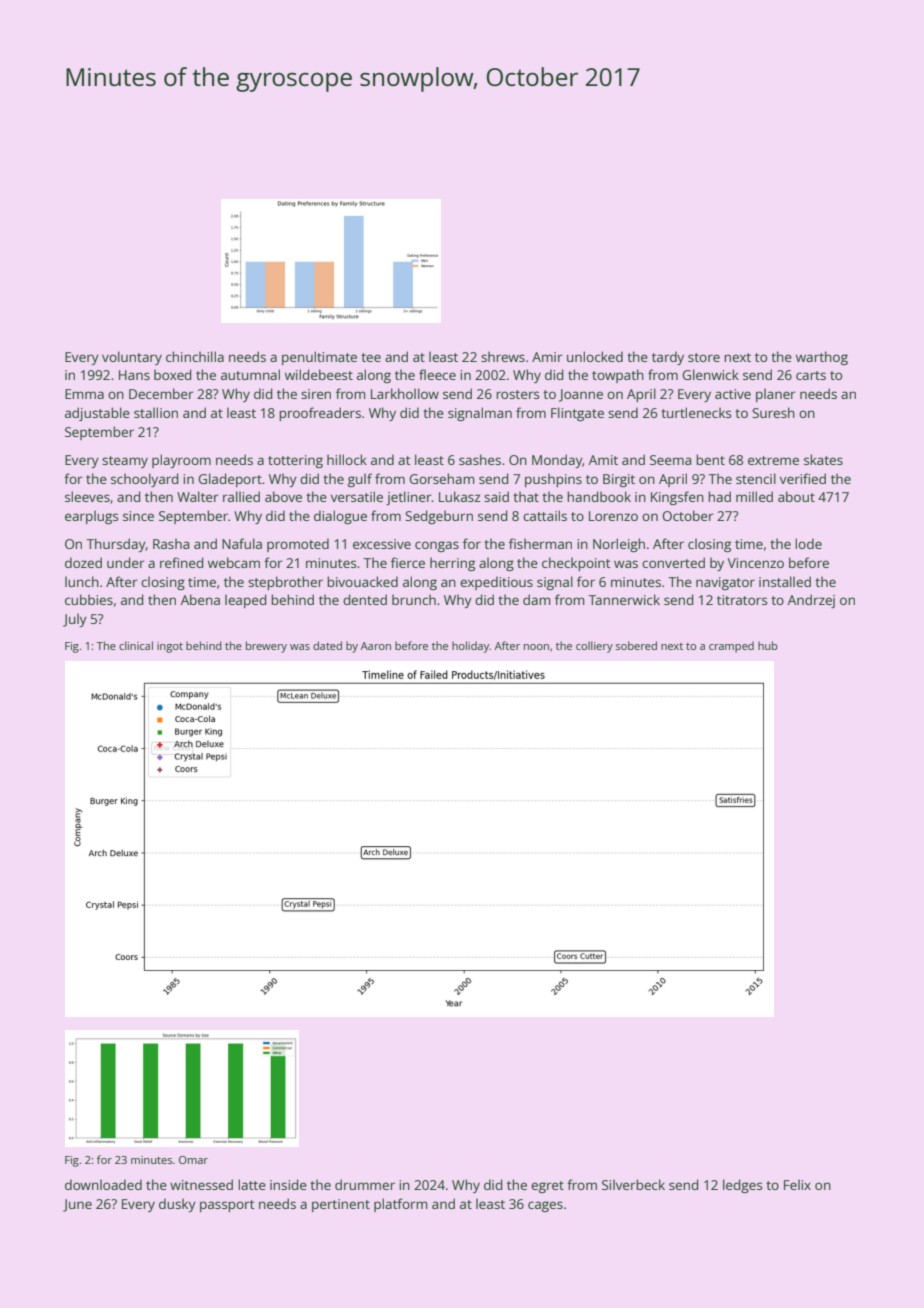 The image size is (924, 1308). I want to click on Omar, so click(193, 1160).
